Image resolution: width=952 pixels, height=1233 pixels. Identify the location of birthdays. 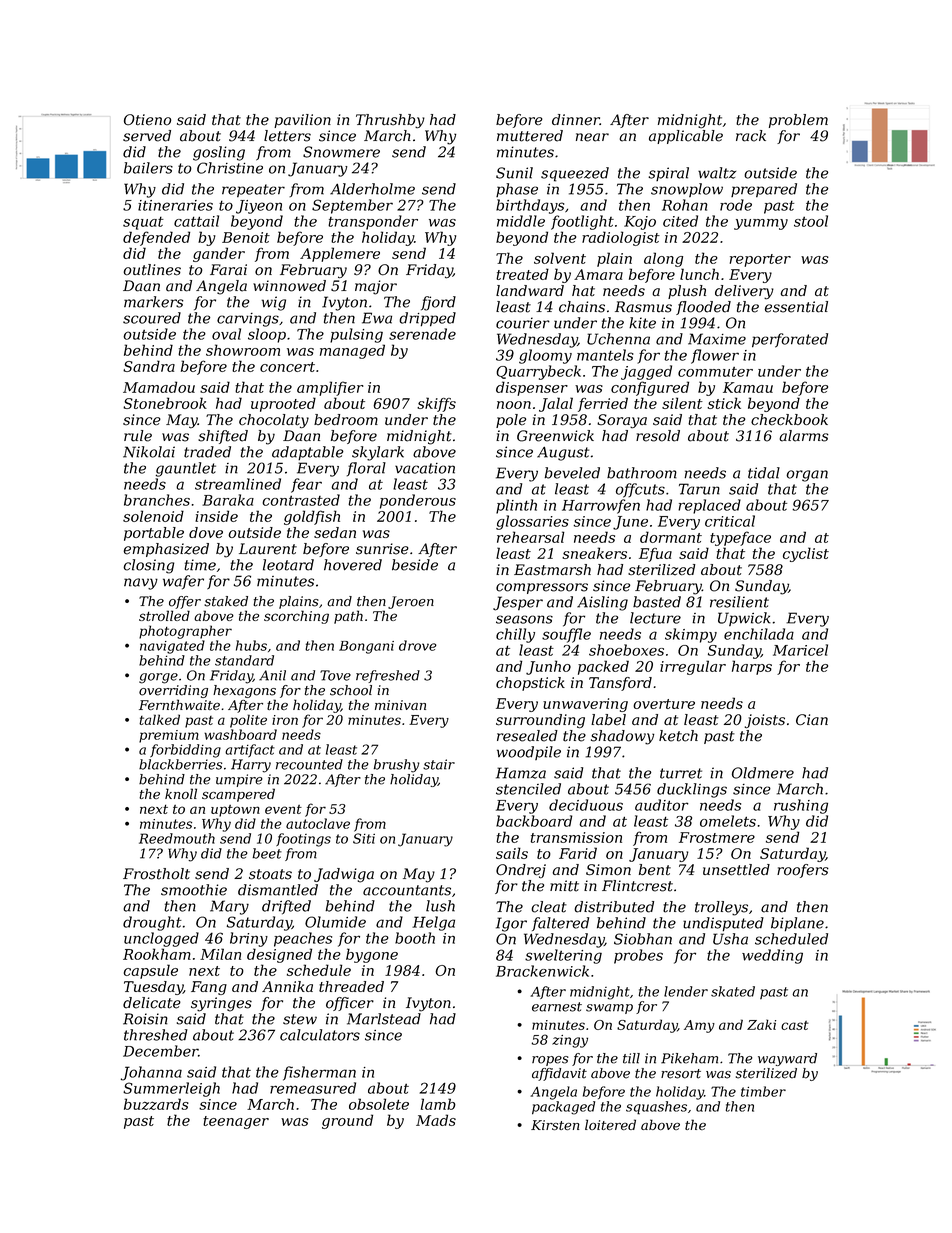
(530, 206).
